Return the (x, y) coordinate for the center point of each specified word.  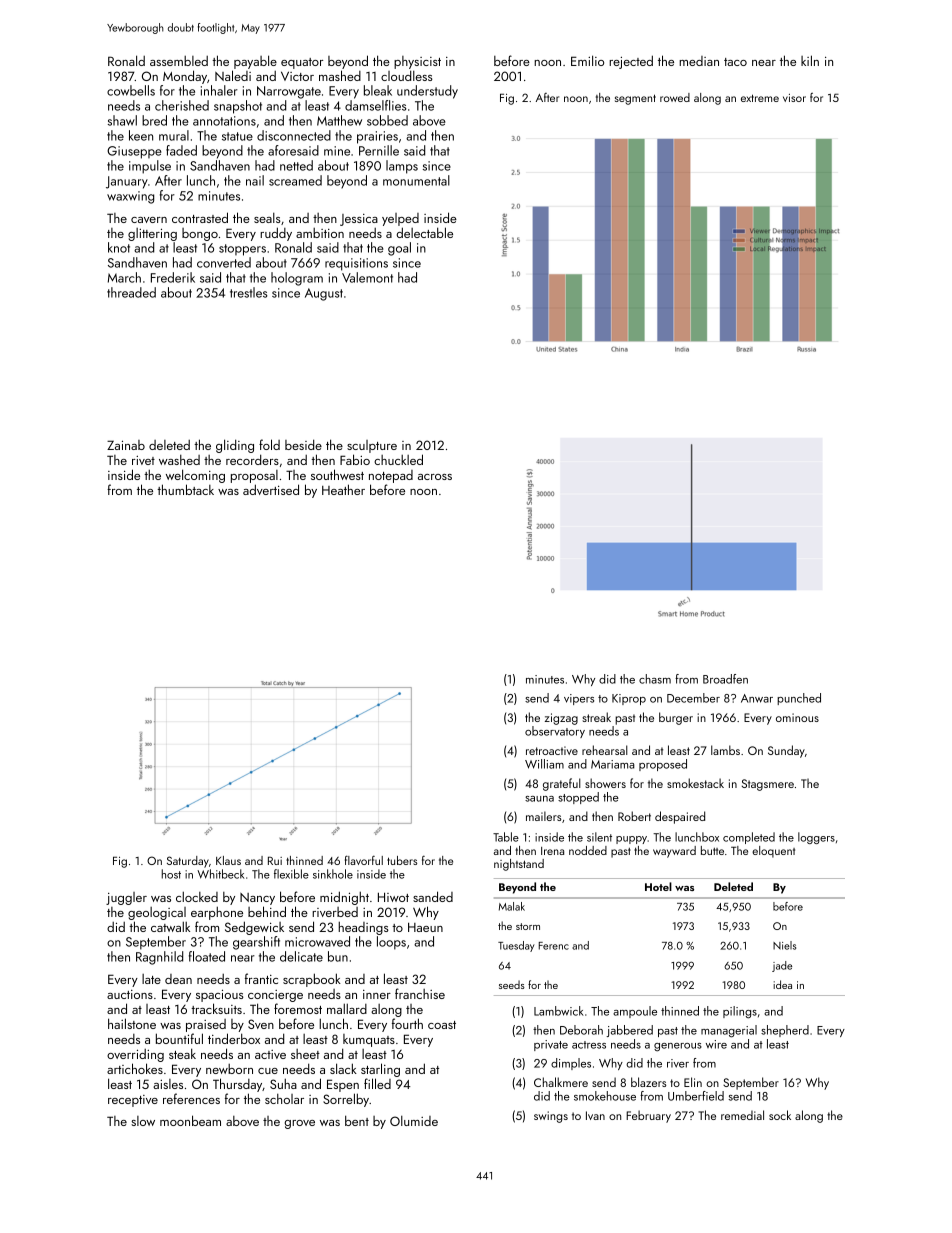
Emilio (587, 60)
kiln (810, 60)
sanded (433, 896)
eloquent (773, 852)
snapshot (238, 107)
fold (269, 444)
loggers (816, 838)
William (544, 764)
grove (300, 1124)
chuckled (398, 459)
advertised (271, 489)
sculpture (372, 446)
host (171, 874)
